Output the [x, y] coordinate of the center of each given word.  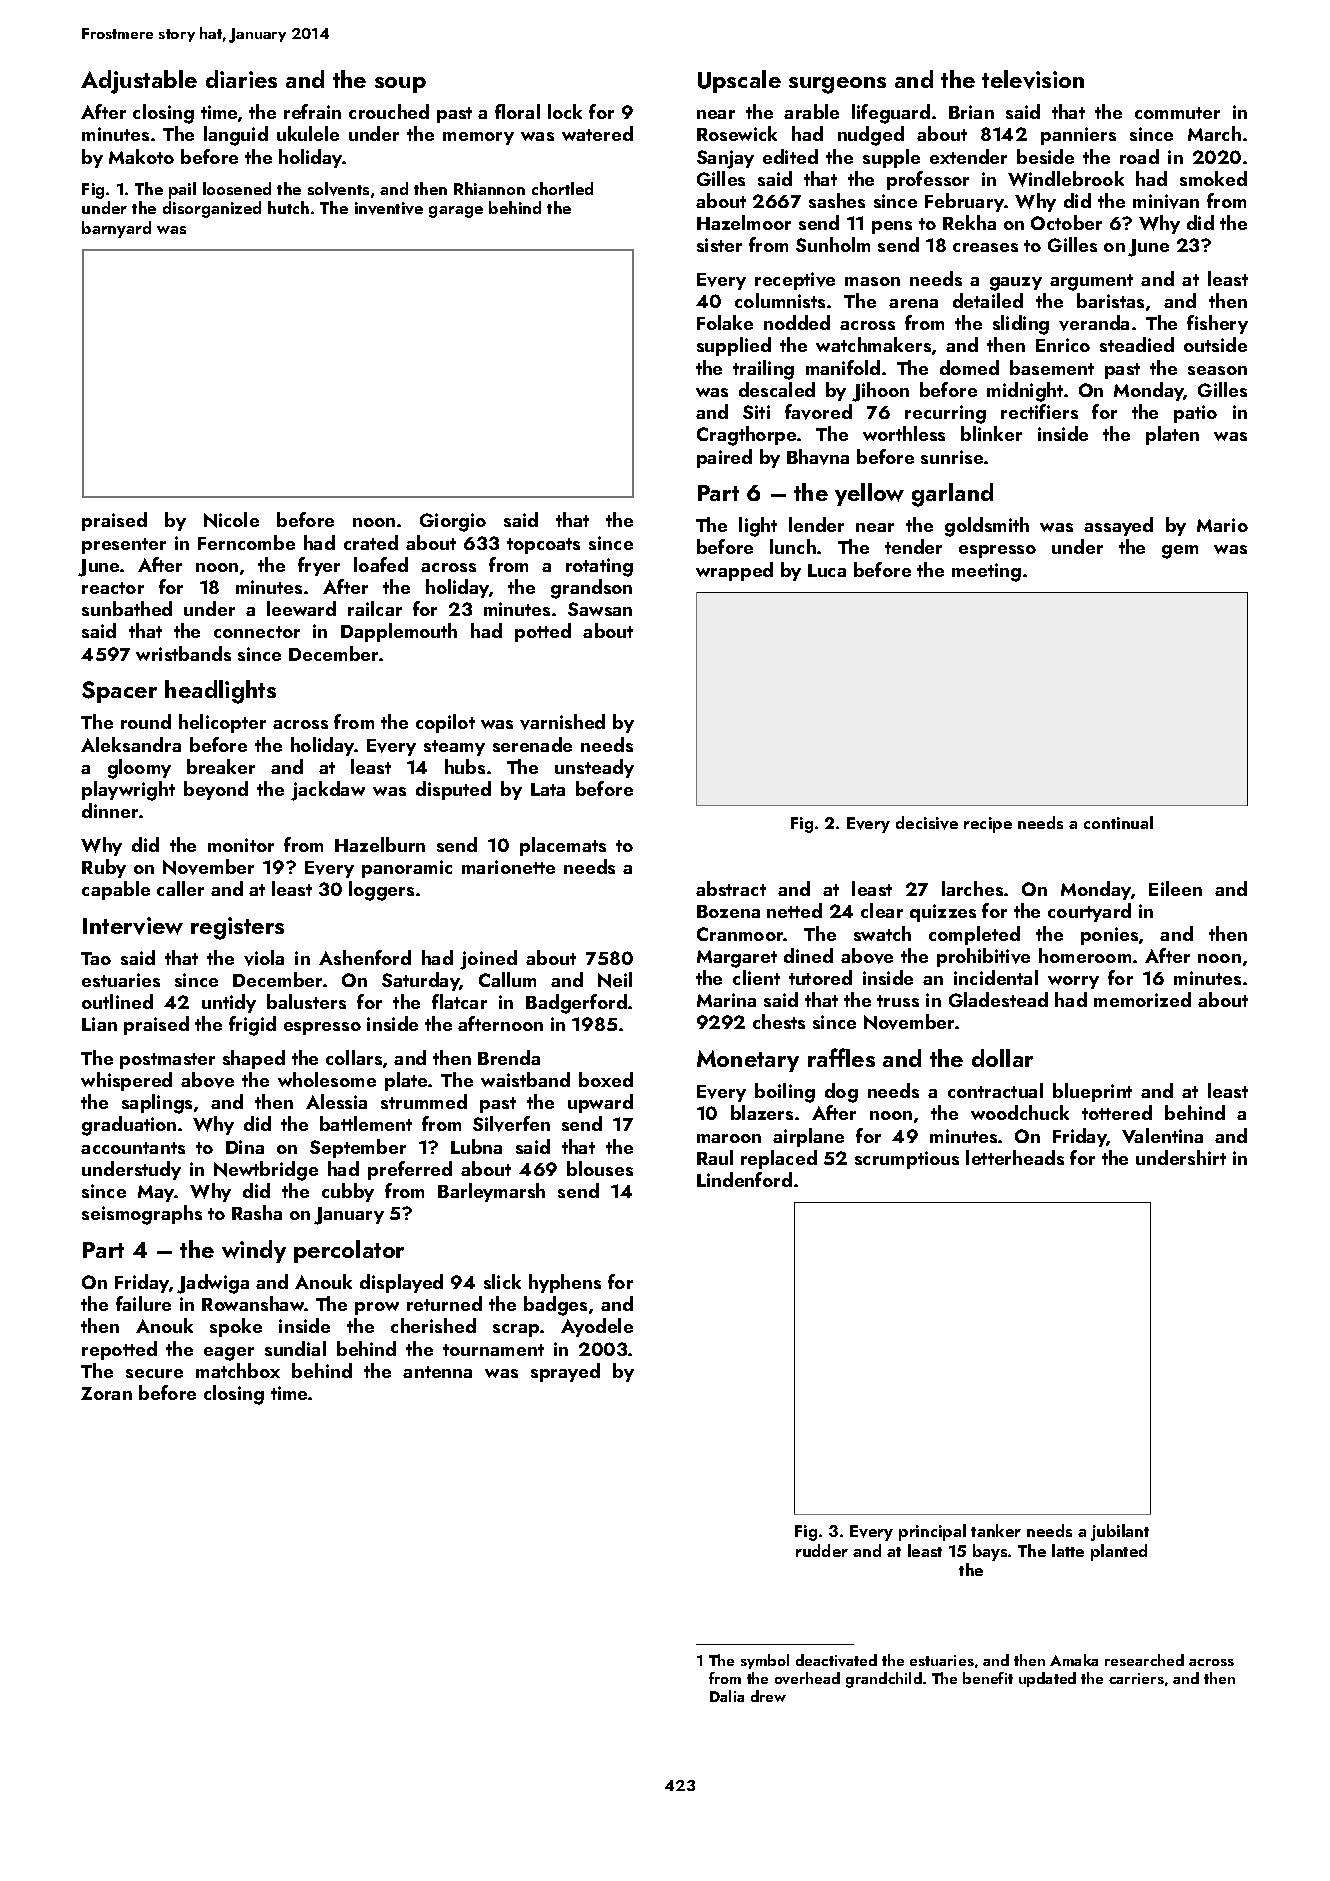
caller [180, 888]
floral [517, 111]
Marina [726, 1000]
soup [400, 85]
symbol [765, 1661]
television [1033, 79]
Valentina [1162, 1135]
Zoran [106, 1393]
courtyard [1089, 912]
